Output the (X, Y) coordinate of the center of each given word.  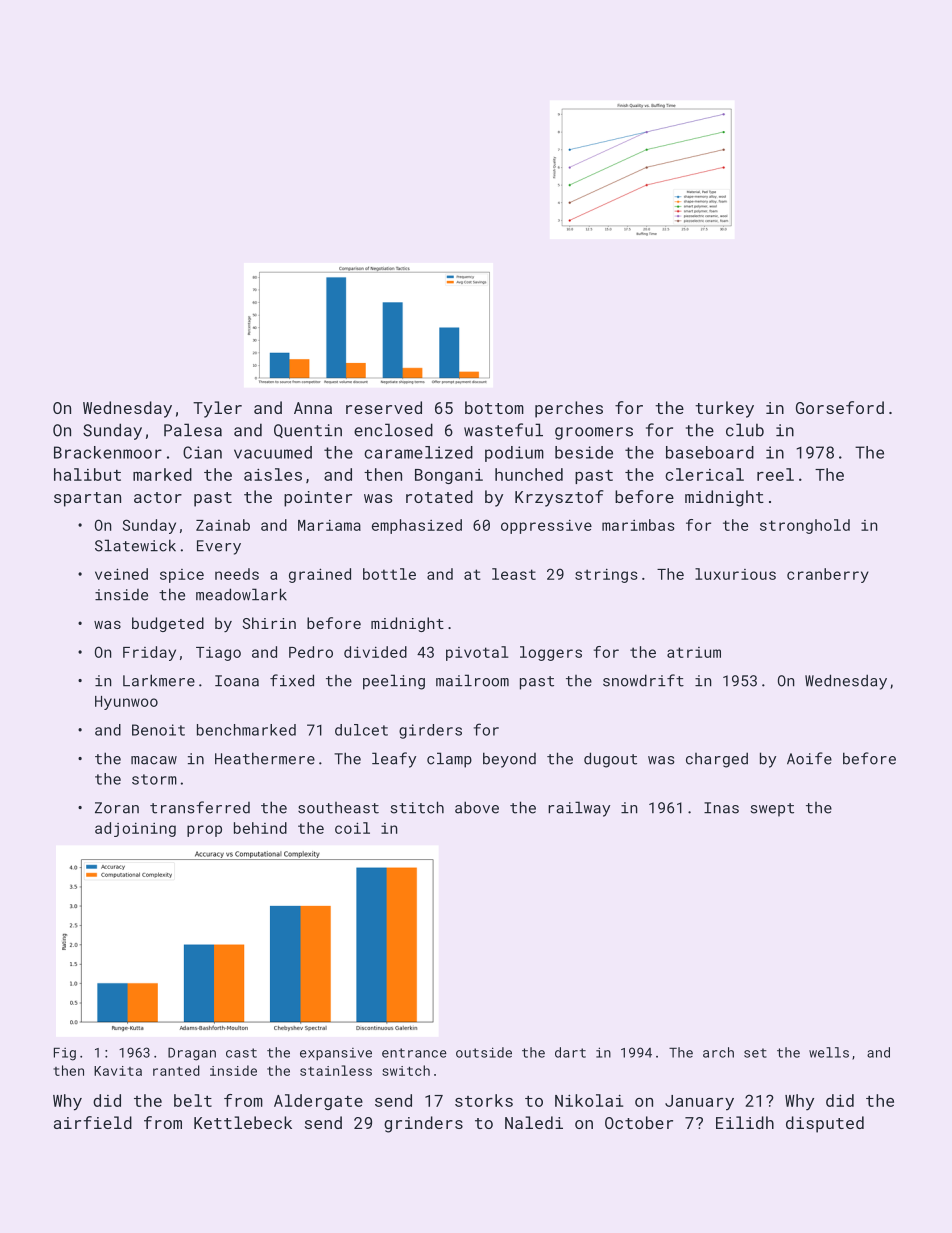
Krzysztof (559, 498)
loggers (551, 653)
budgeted (168, 624)
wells (829, 1052)
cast (241, 1053)
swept (772, 810)
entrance (414, 1053)
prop (204, 831)
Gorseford (840, 407)
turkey (724, 409)
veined (121, 574)
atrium (694, 652)
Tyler (217, 409)
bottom (494, 407)
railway (579, 809)
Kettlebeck (243, 1122)
